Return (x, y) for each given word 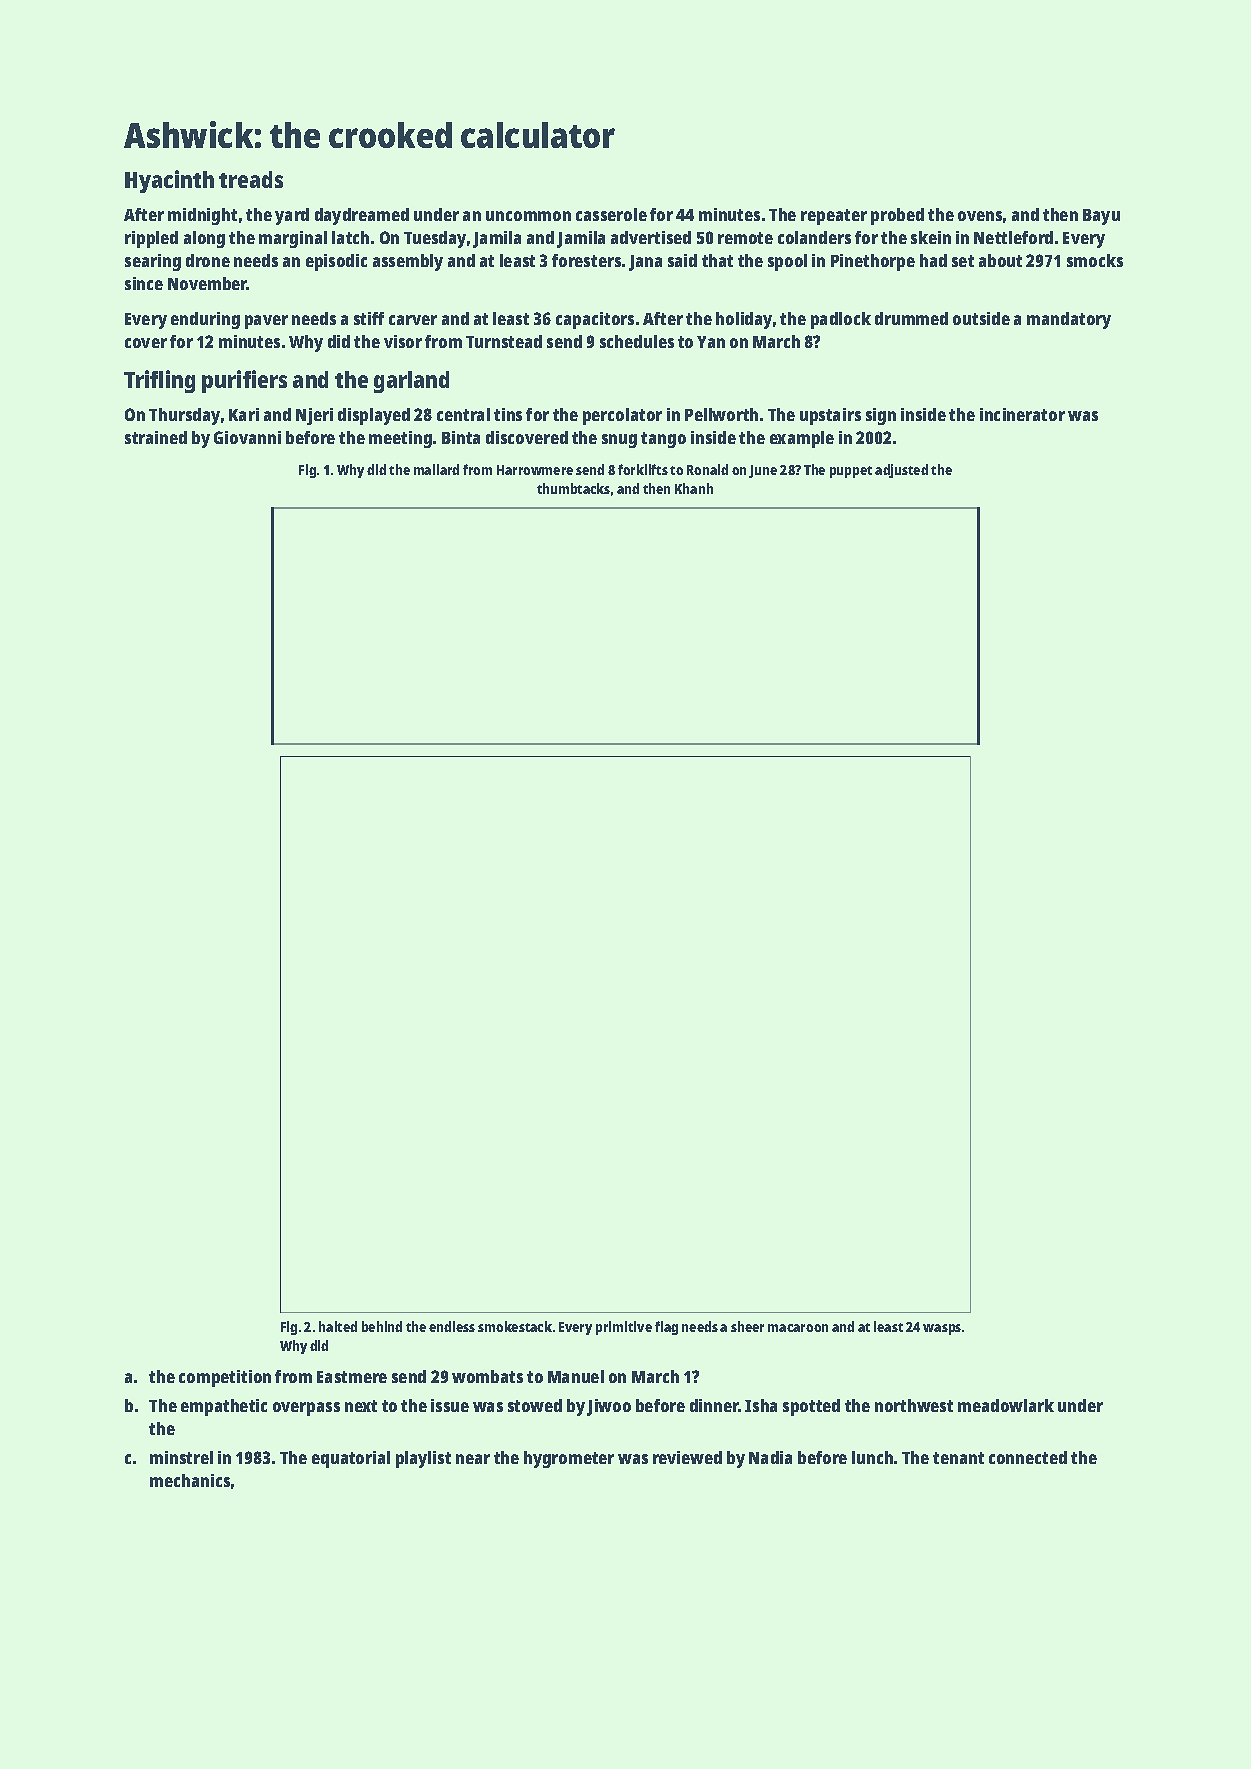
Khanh (694, 488)
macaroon (798, 1328)
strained (156, 437)
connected (1028, 1457)
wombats (487, 1376)
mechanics (190, 1480)
